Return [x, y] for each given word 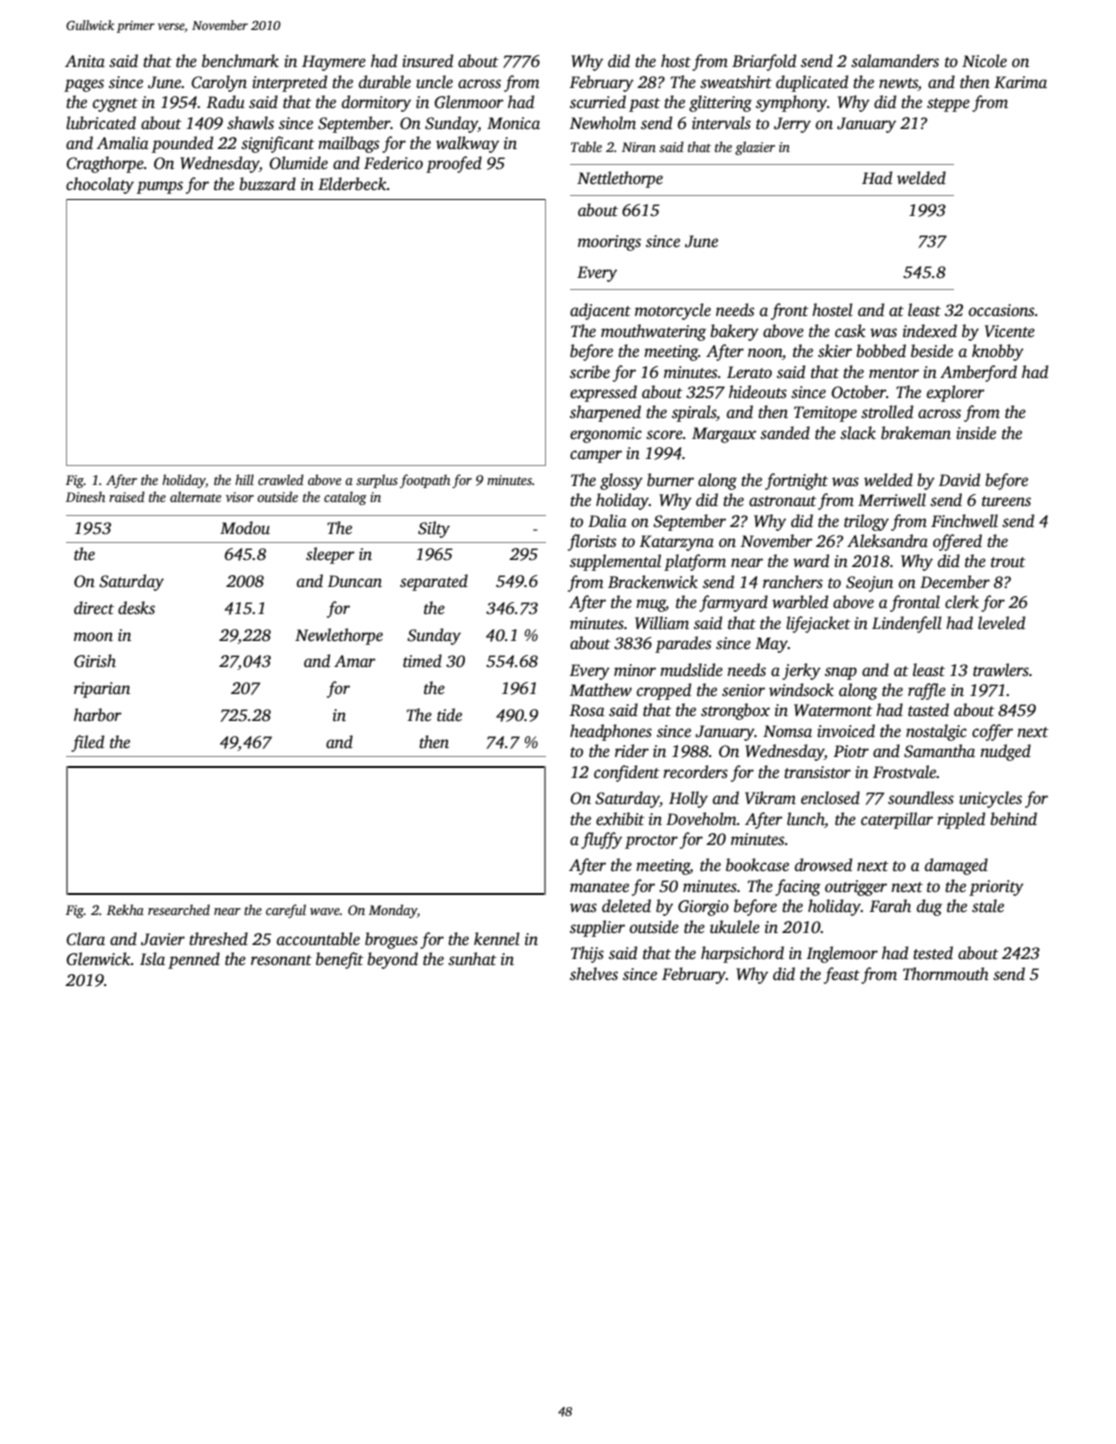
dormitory [376, 103]
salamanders [895, 61]
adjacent [600, 311]
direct [94, 608]
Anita [85, 61]
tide [449, 714]
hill [244, 479]
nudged [1005, 752]
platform [695, 562]
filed [87, 743]
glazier [755, 148]
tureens [1006, 501]
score [664, 435]
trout [1008, 562]
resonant [281, 960]
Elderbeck [352, 184]
